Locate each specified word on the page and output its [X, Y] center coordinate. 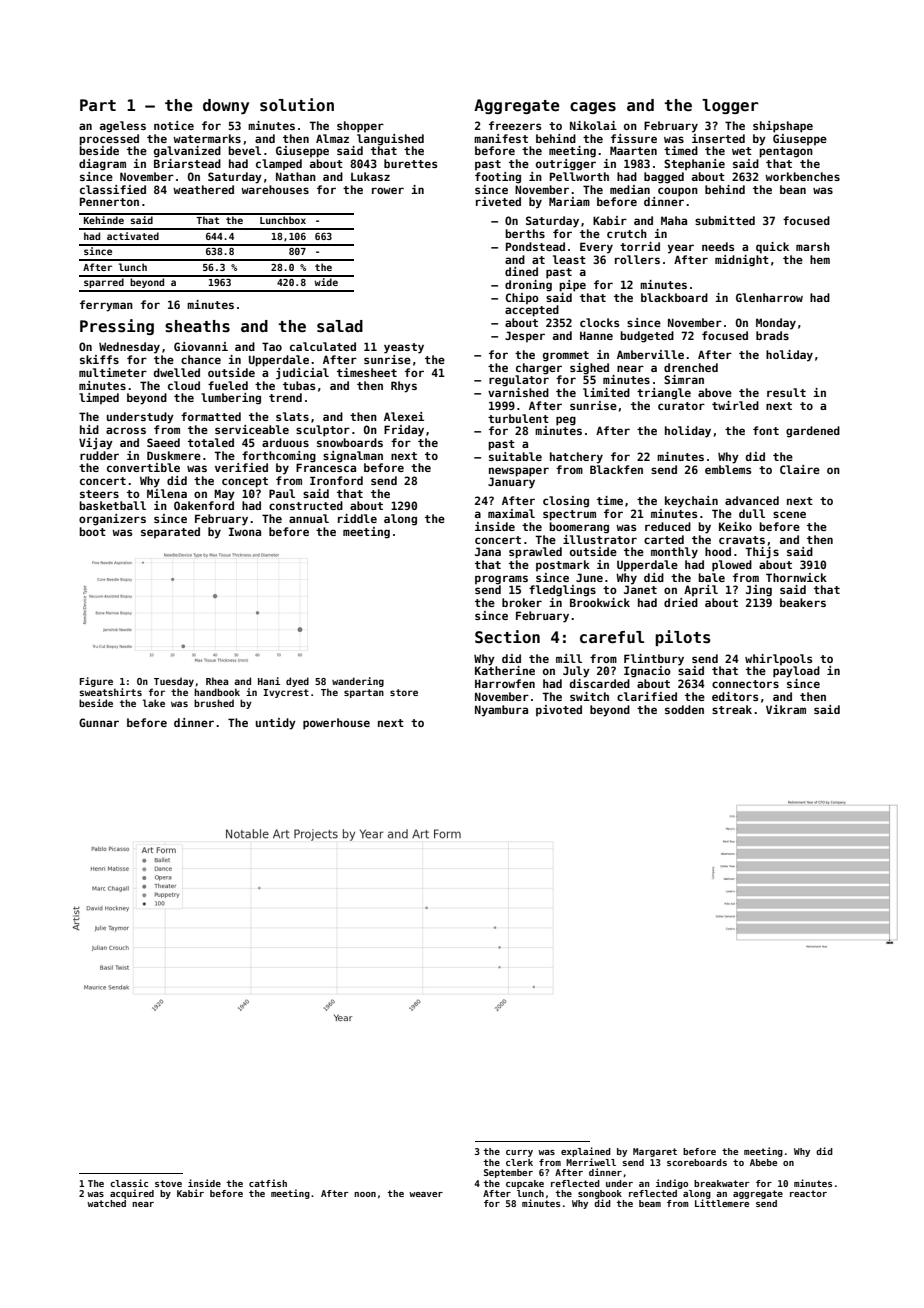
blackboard [674, 297]
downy [226, 106]
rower [388, 190]
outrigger [566, 165]
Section [507, 637]
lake [154, 703]
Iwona [245, 531]
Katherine [505, 670]
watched [106, 1203]
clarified [647, 696]
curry [519, 1153]
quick [772, 248]
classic [129, 1183]
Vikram [786, 709]
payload [796, 672]
